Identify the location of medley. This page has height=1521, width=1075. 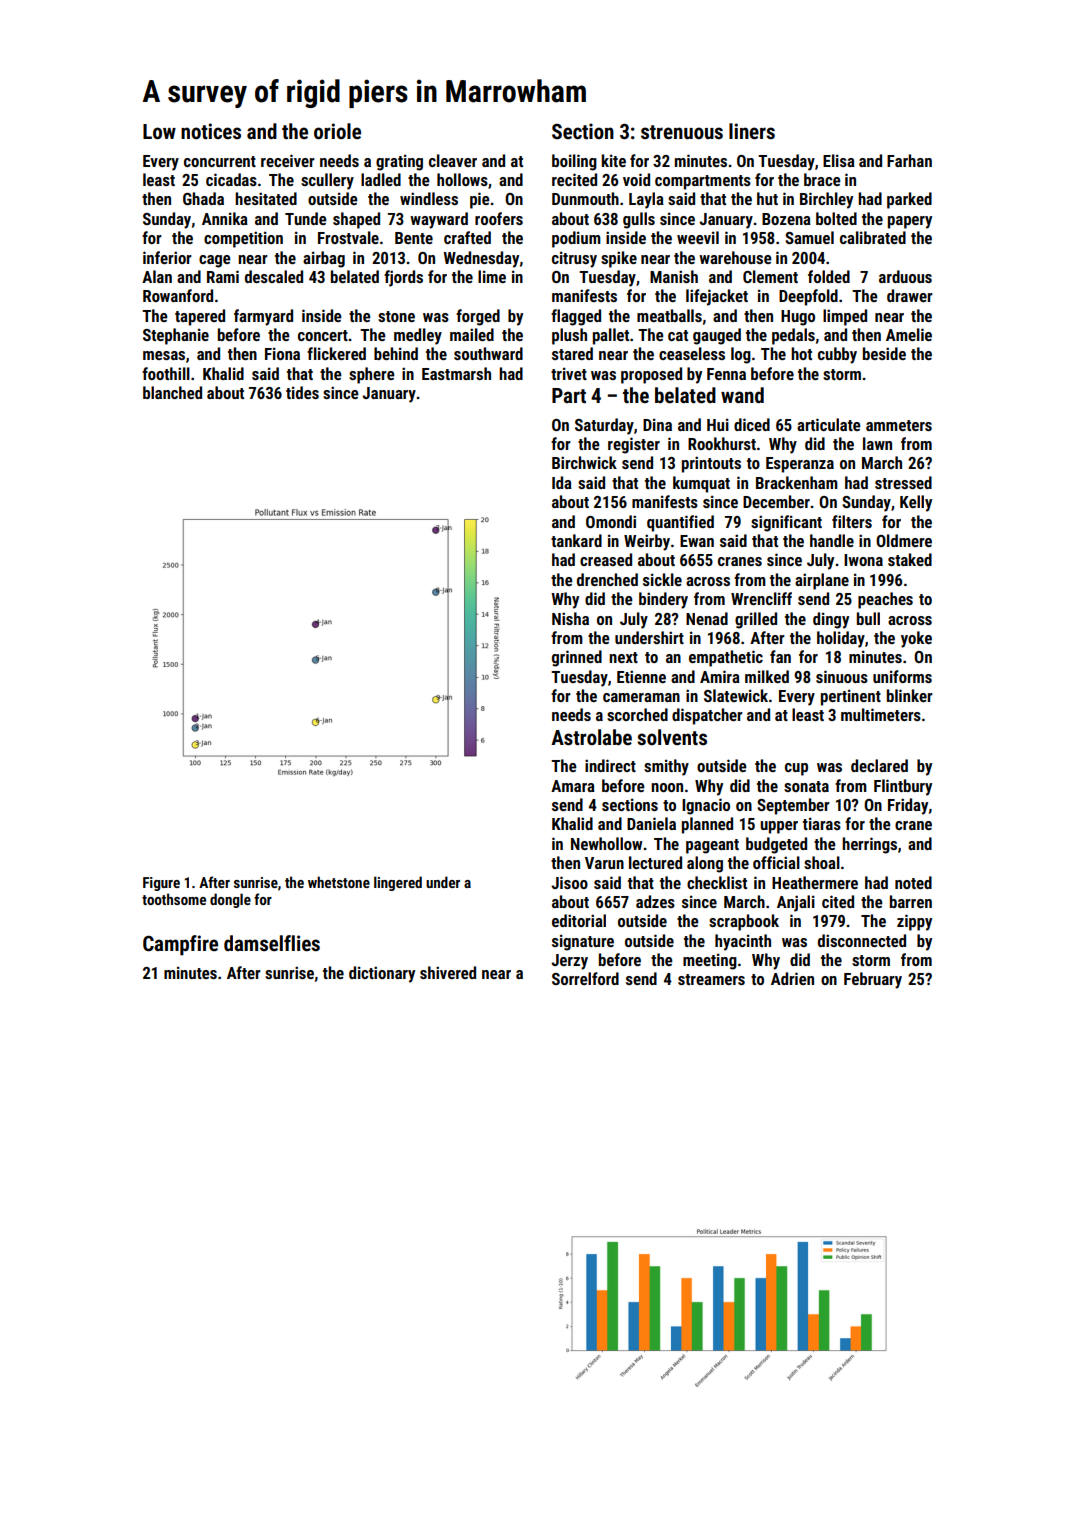
(418, 336).
